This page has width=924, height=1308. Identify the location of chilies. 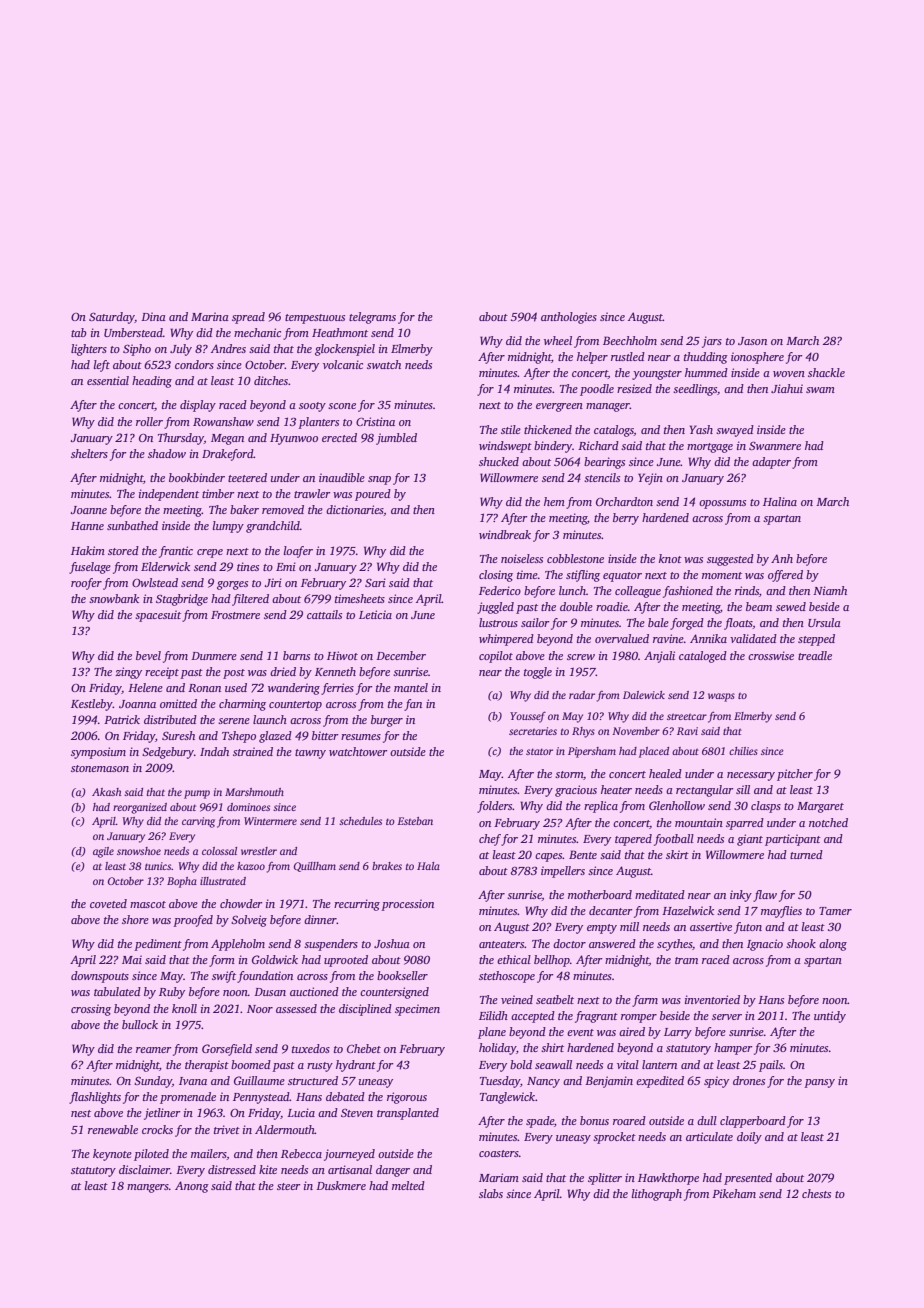
(743, 751).
